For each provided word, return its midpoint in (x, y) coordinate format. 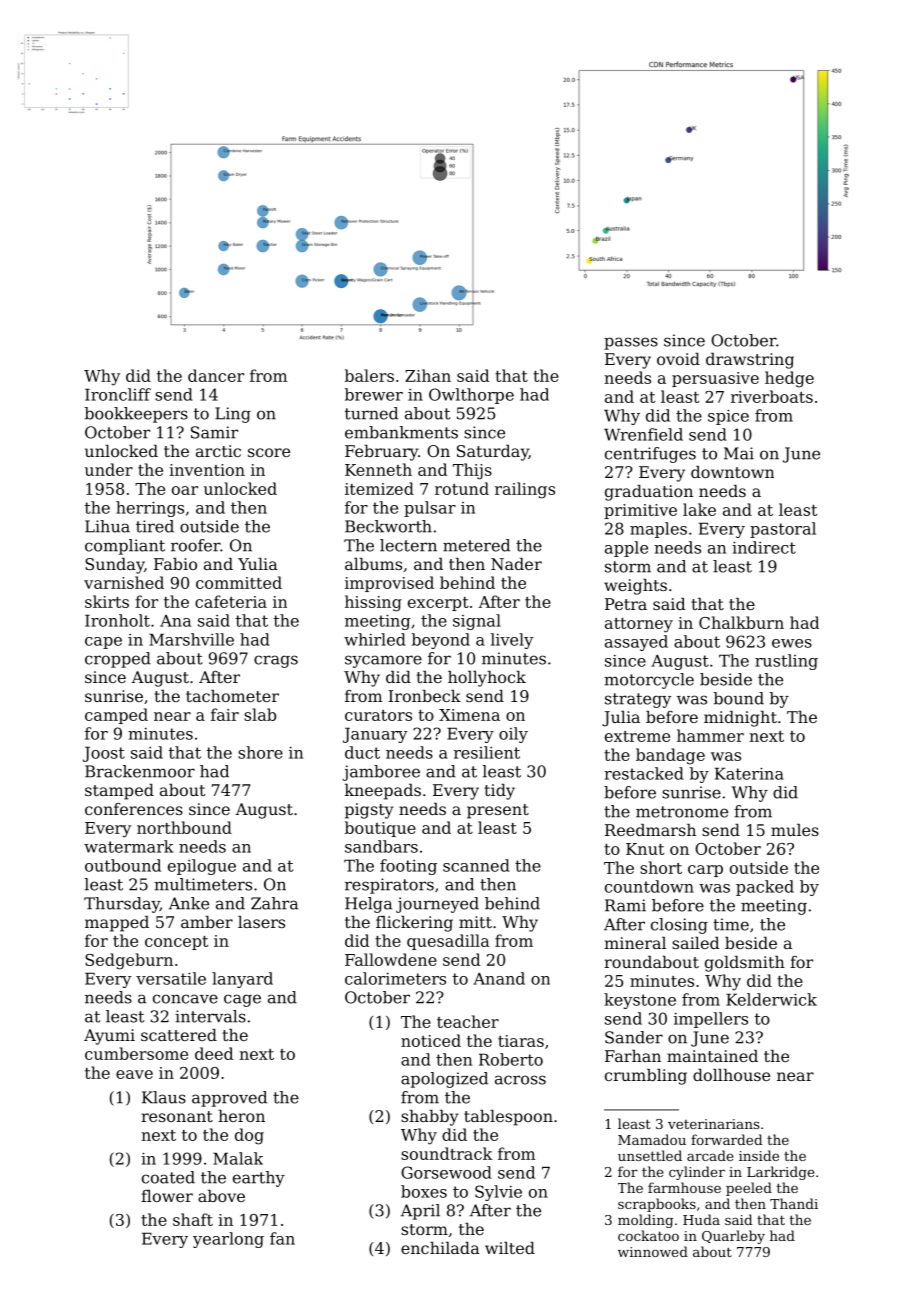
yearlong (228, 1240)
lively (512, 641)
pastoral (783, 530)
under (109, 469)
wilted (510, 1248)
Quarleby (733, 1237)
